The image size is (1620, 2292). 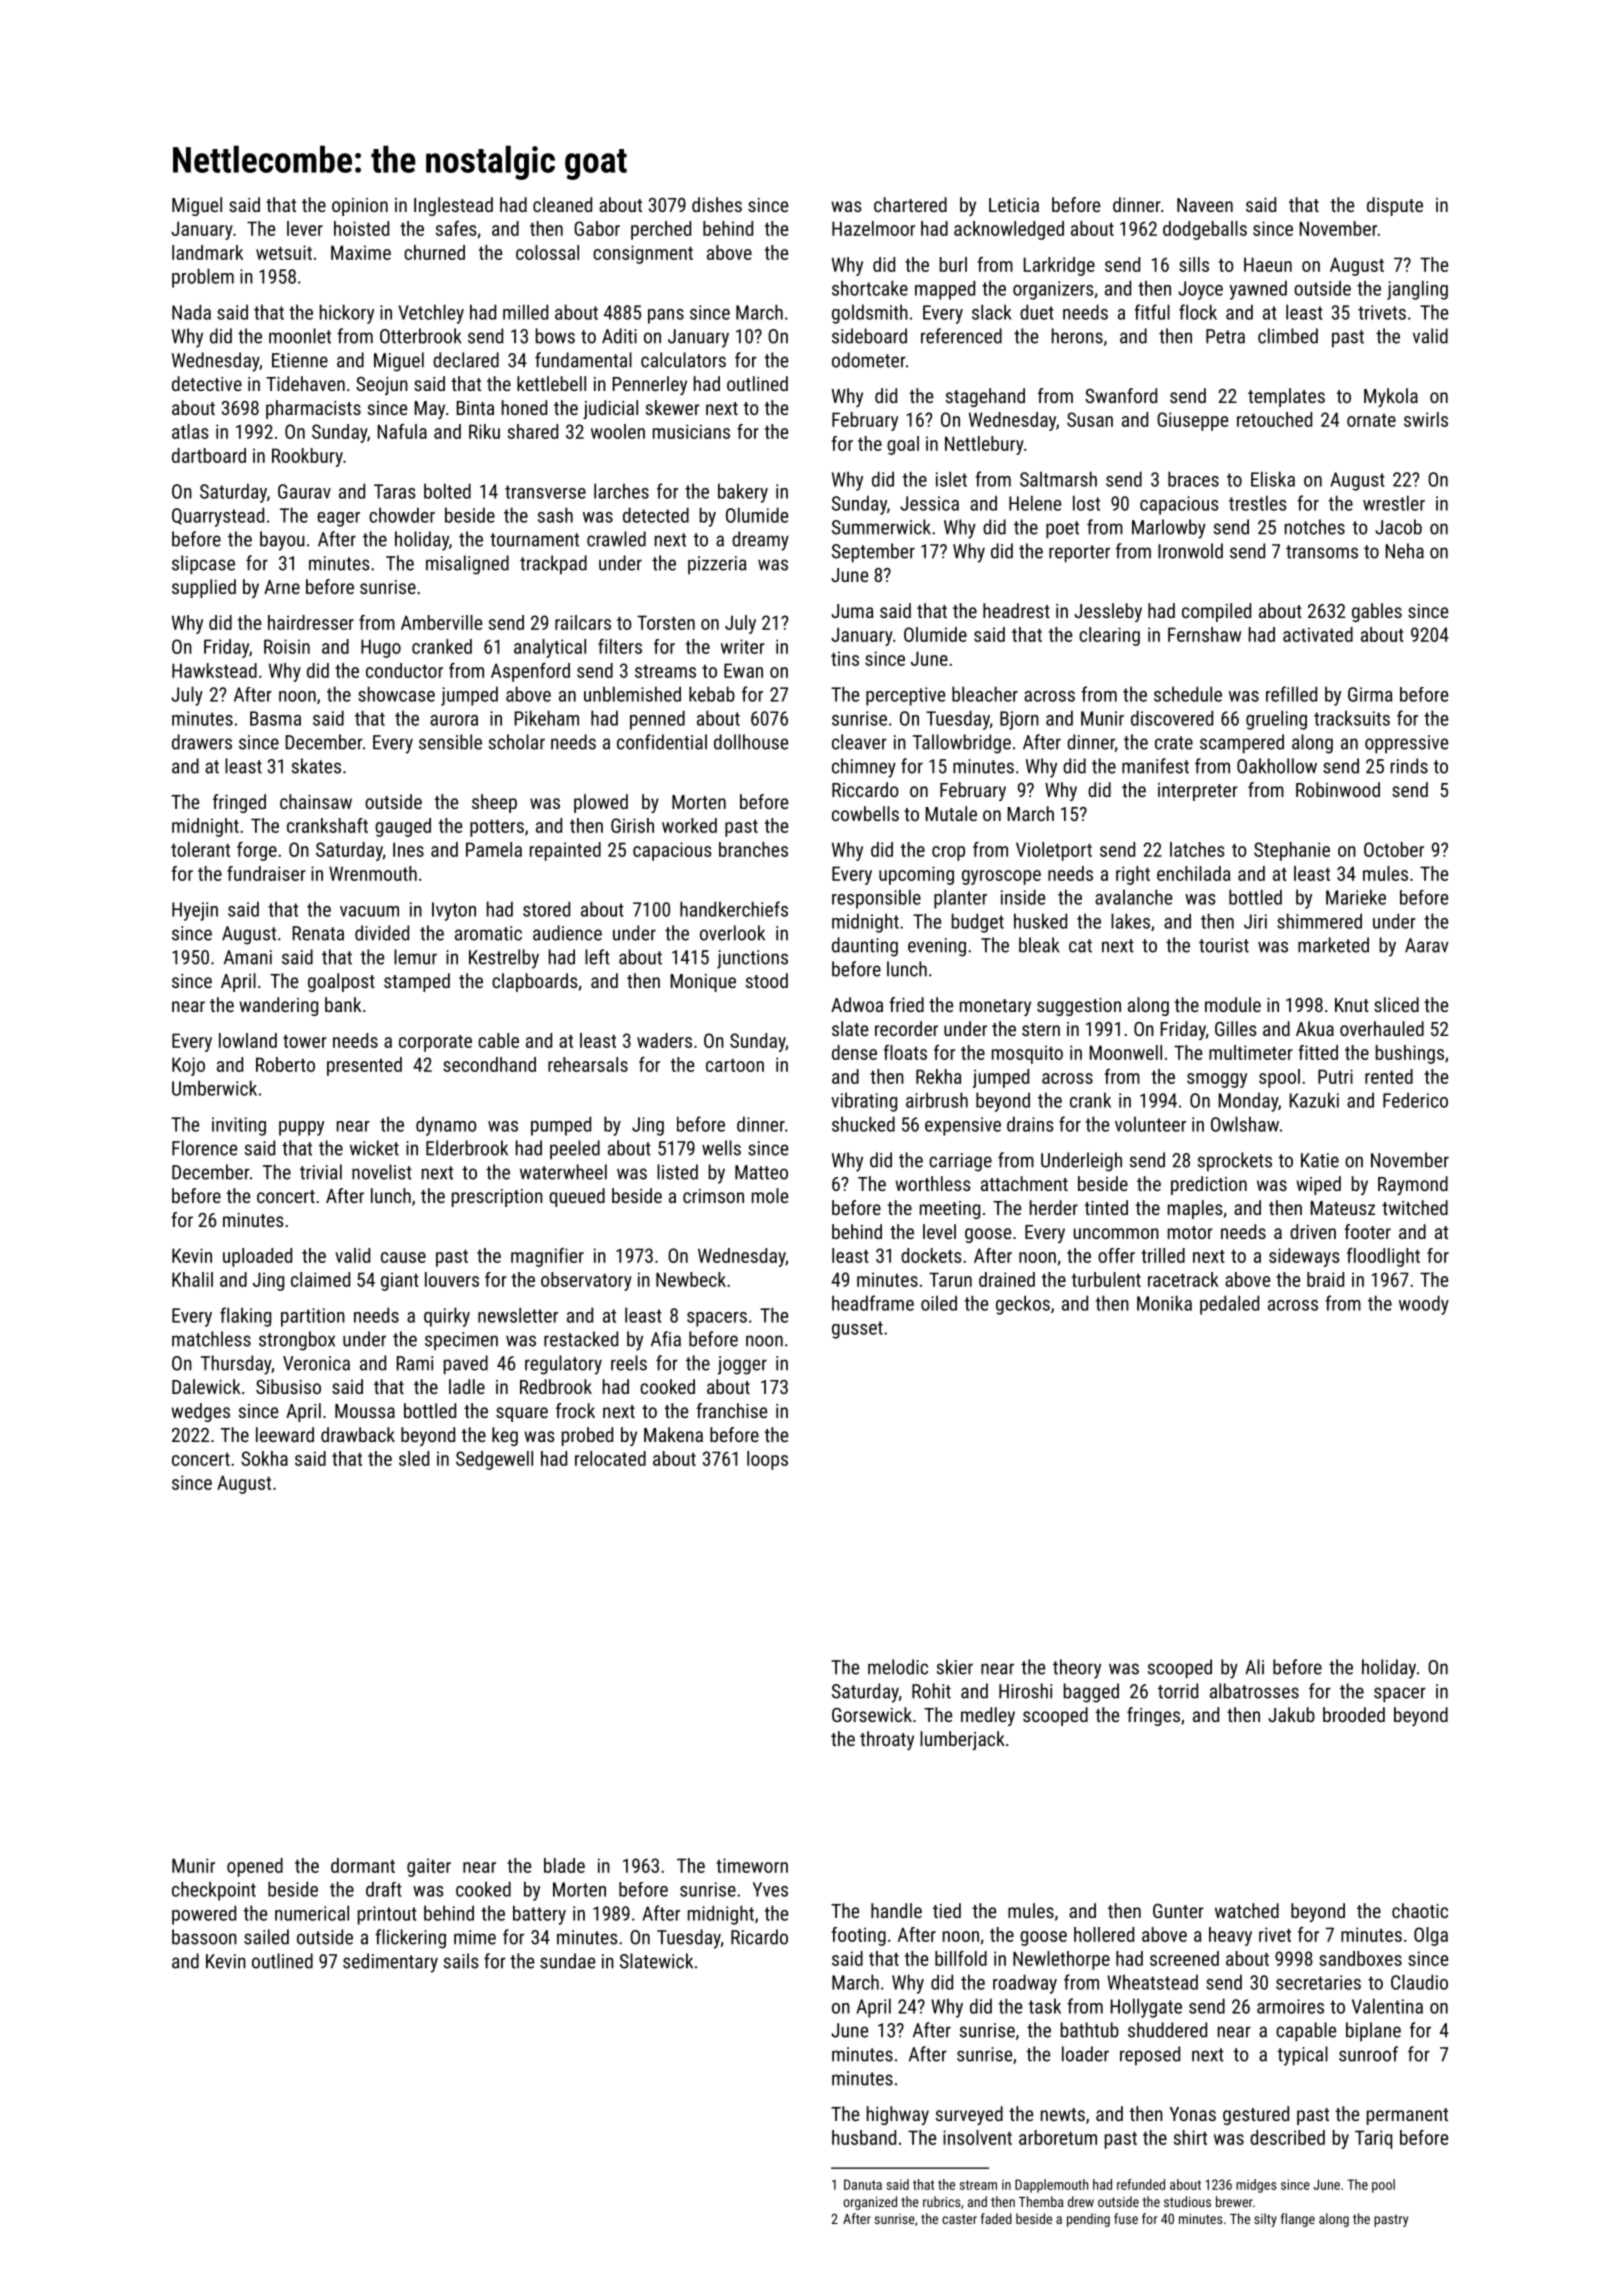 What do you see at coordinates (195, 911) in the screenshot?
I see `Hyejin` at bounding box center [195, 911].
